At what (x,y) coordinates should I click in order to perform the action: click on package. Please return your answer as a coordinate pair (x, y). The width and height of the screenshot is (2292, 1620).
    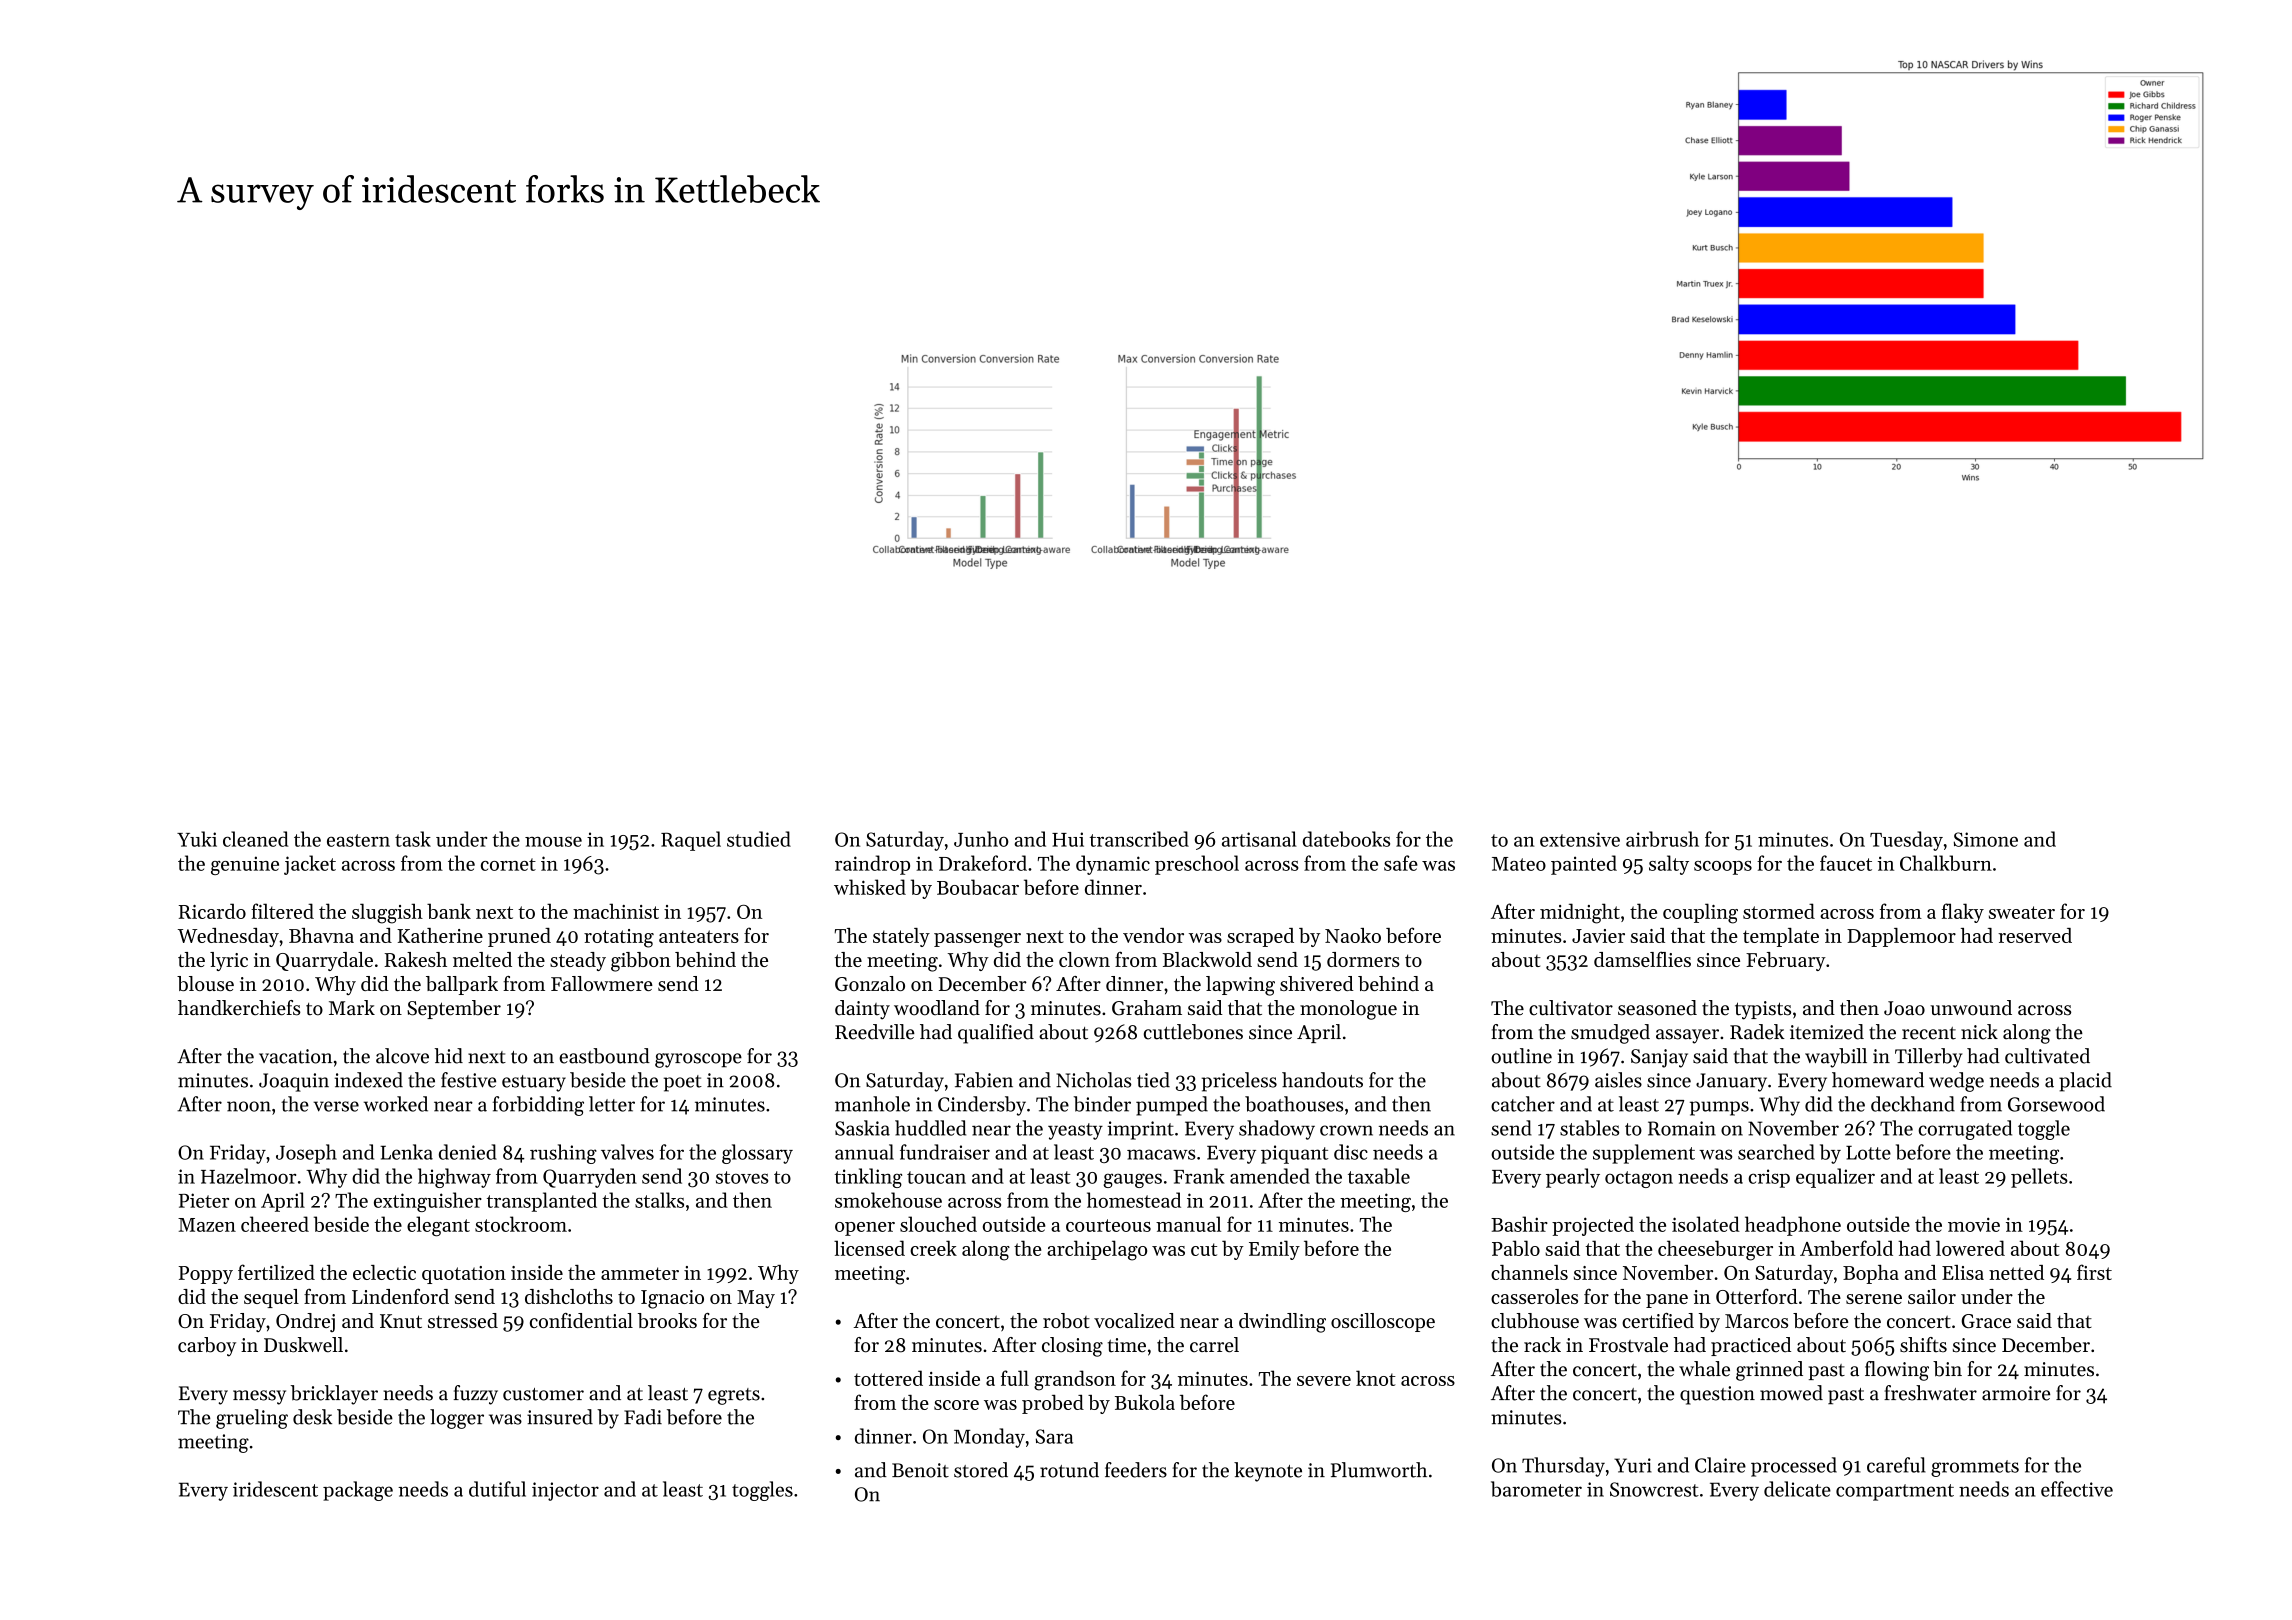
    Looking at the image, I should click on (358, 1491).
